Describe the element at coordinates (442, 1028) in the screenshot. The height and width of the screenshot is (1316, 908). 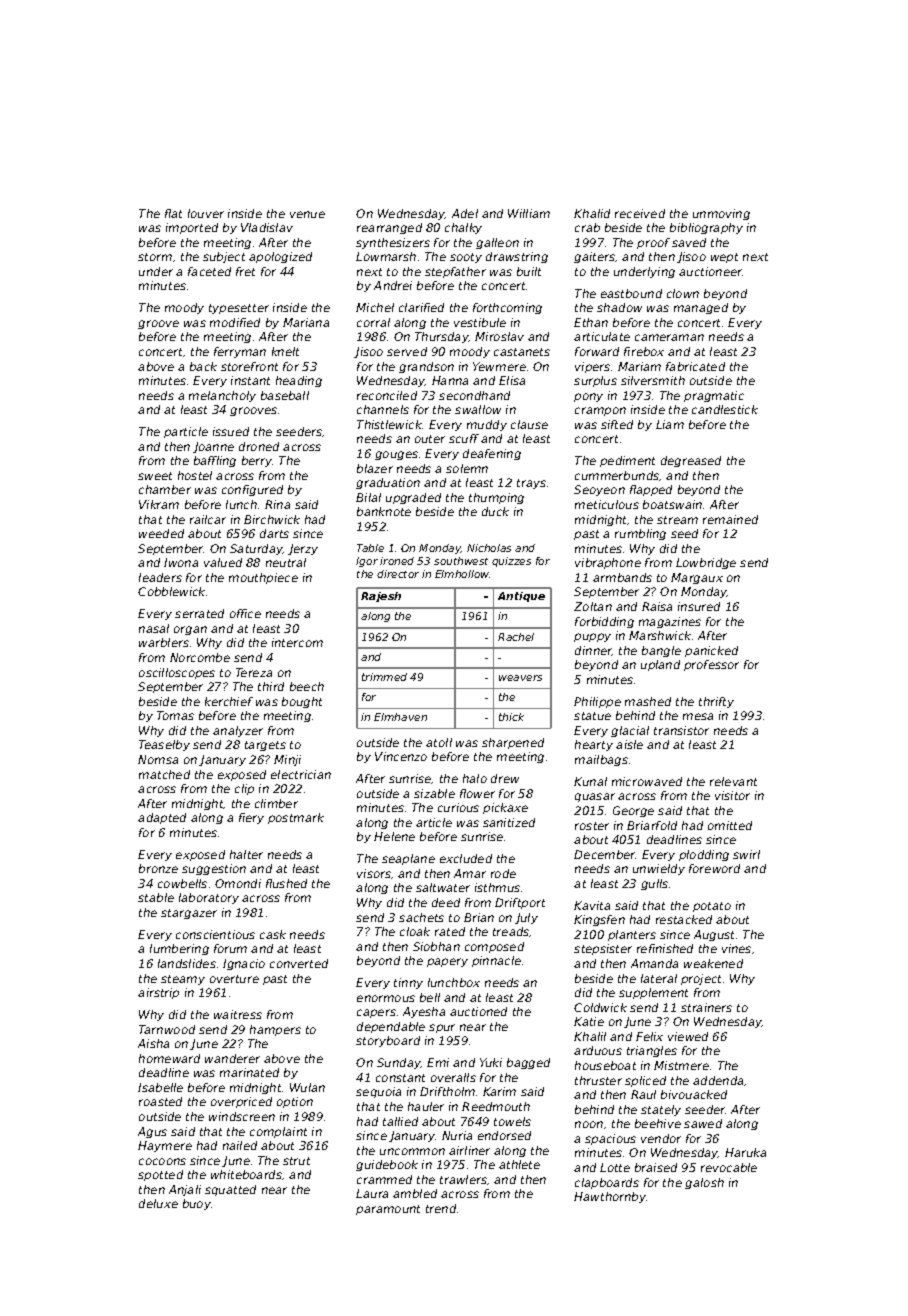
I see `spur` at that location.
